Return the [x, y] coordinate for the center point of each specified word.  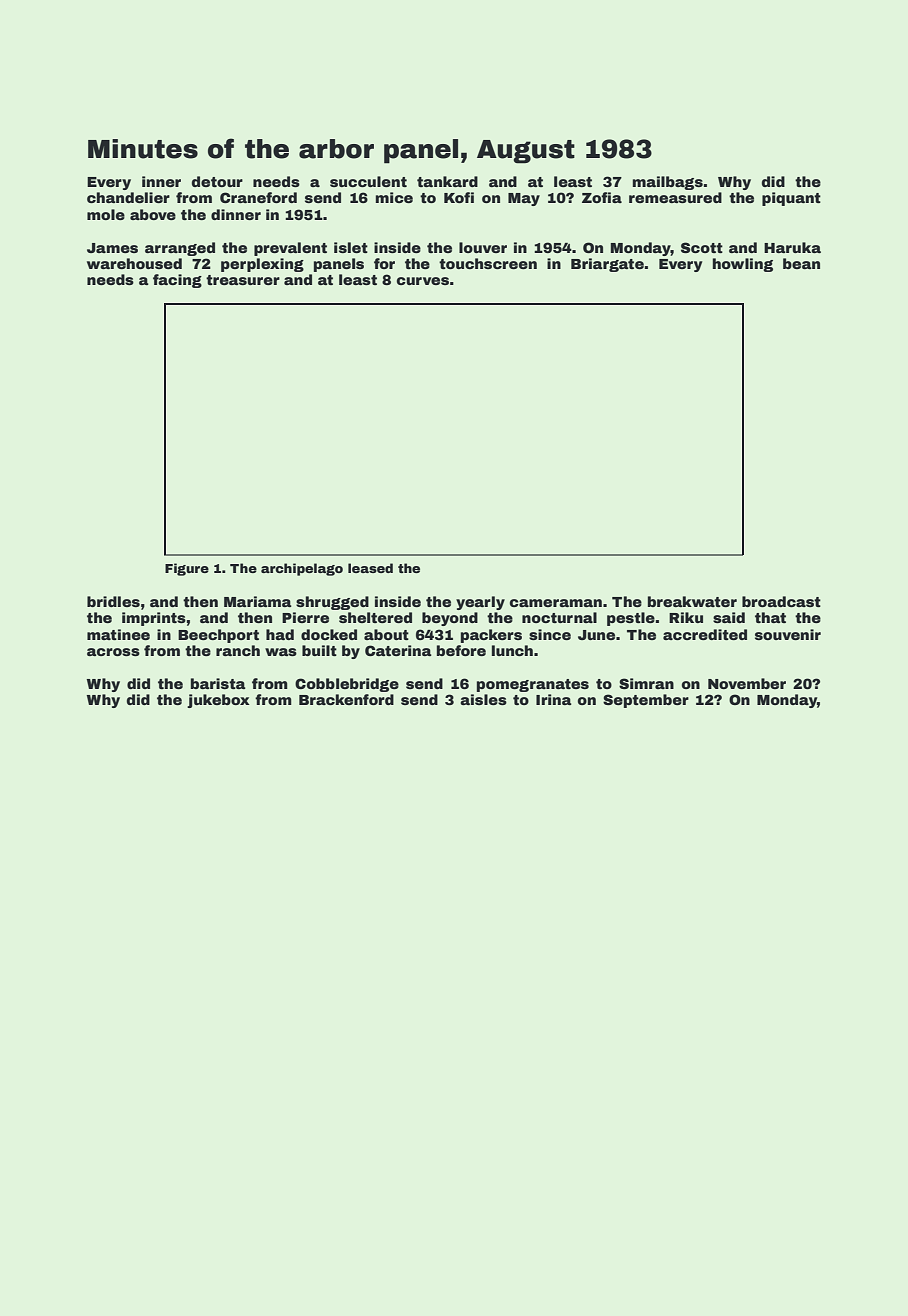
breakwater [692, 601]
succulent [368, 181]
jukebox [218, 701]
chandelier [128, 197]
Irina [554, 699]
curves [423, 281]
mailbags [668, 183]
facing [177, 281]
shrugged [332, 603]
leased [370, 568]
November [747, 683]
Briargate [607, 265]
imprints [154, 619]
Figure [187, 569]
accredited [705, 634]
